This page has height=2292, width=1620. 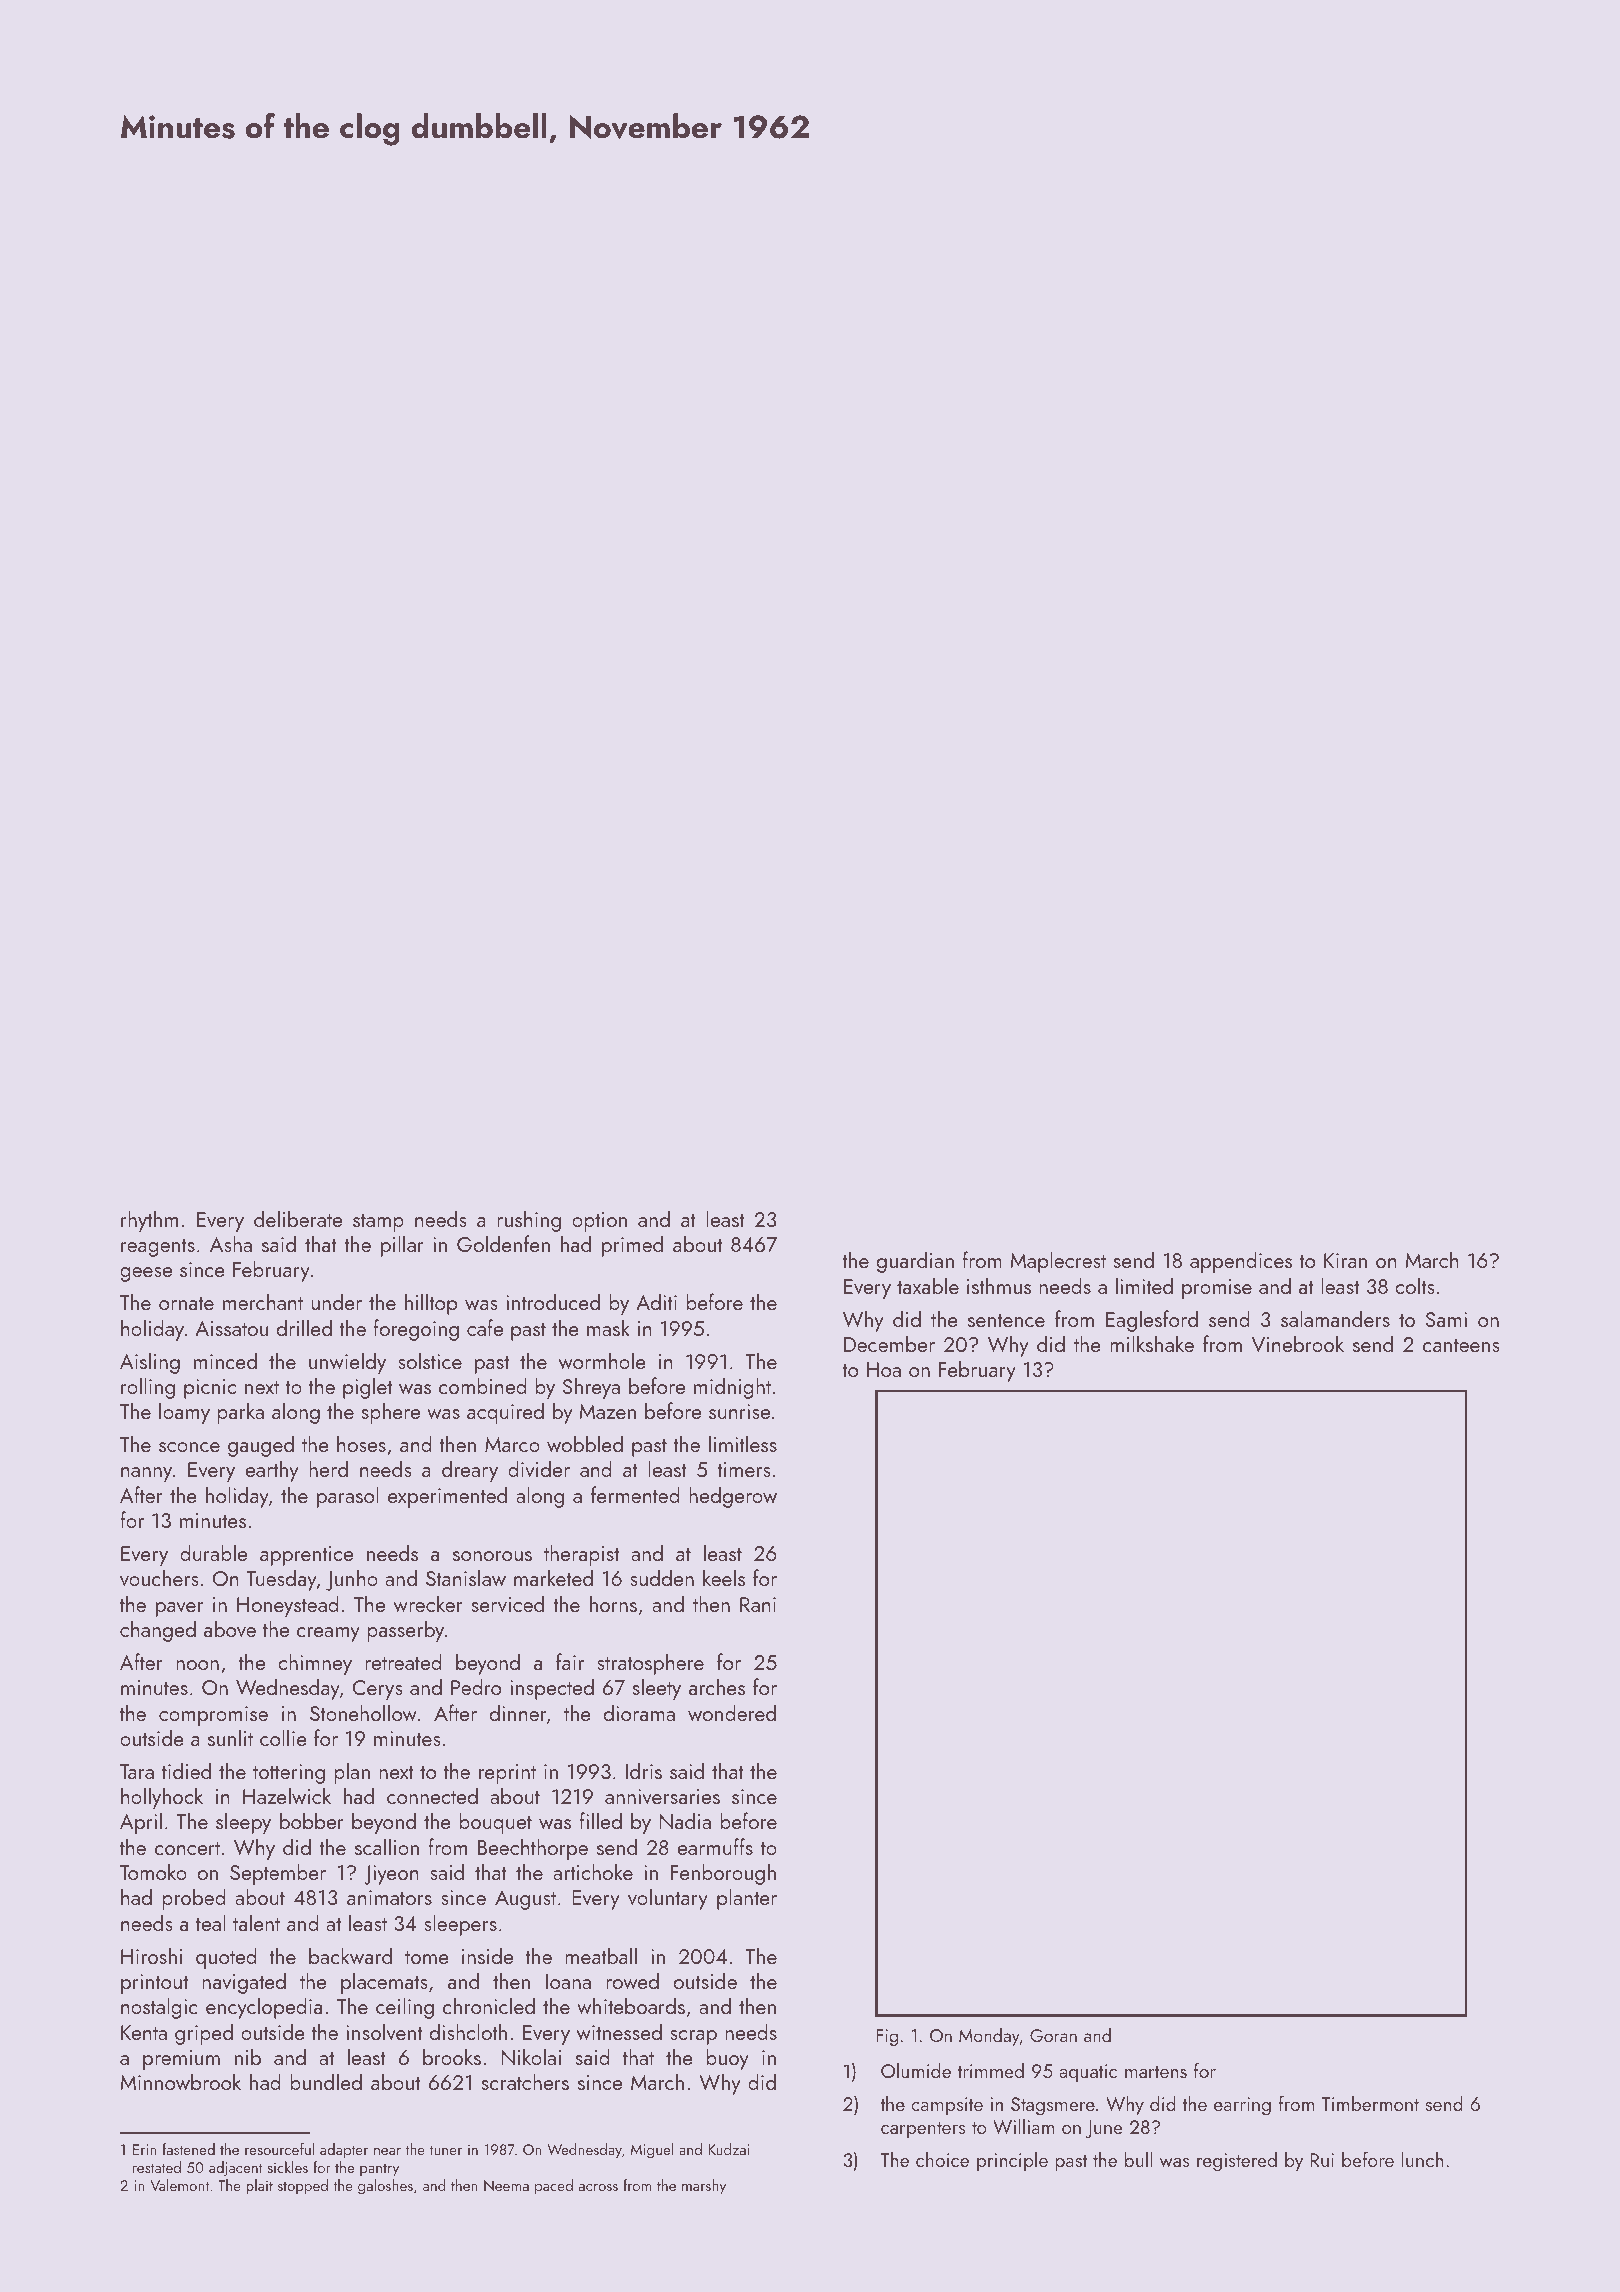 I want to click on Minnowbrook, so click(x=180, y=2081).
